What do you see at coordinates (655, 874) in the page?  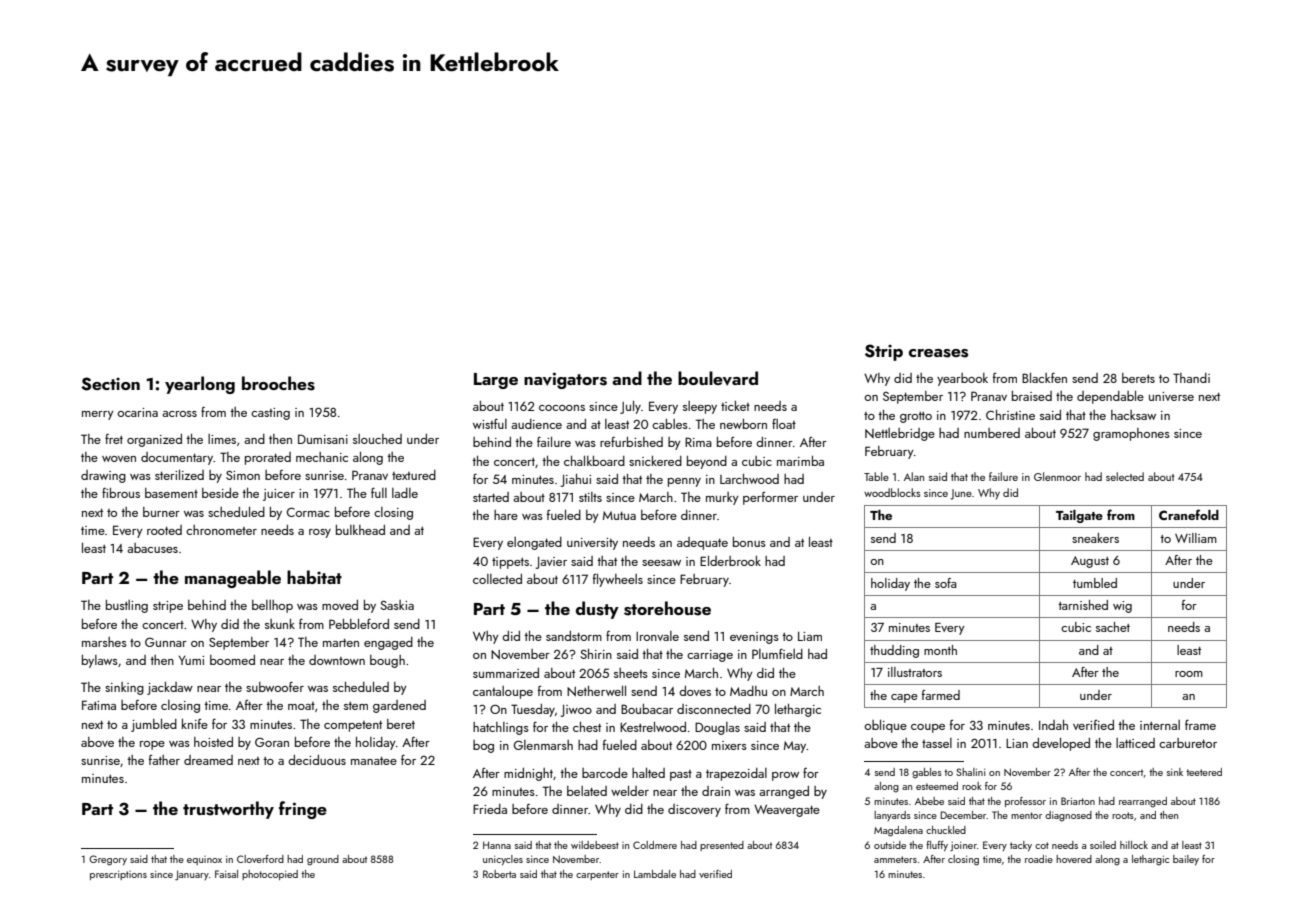 I see `Lambdale` at bounding box center [655, 874].
